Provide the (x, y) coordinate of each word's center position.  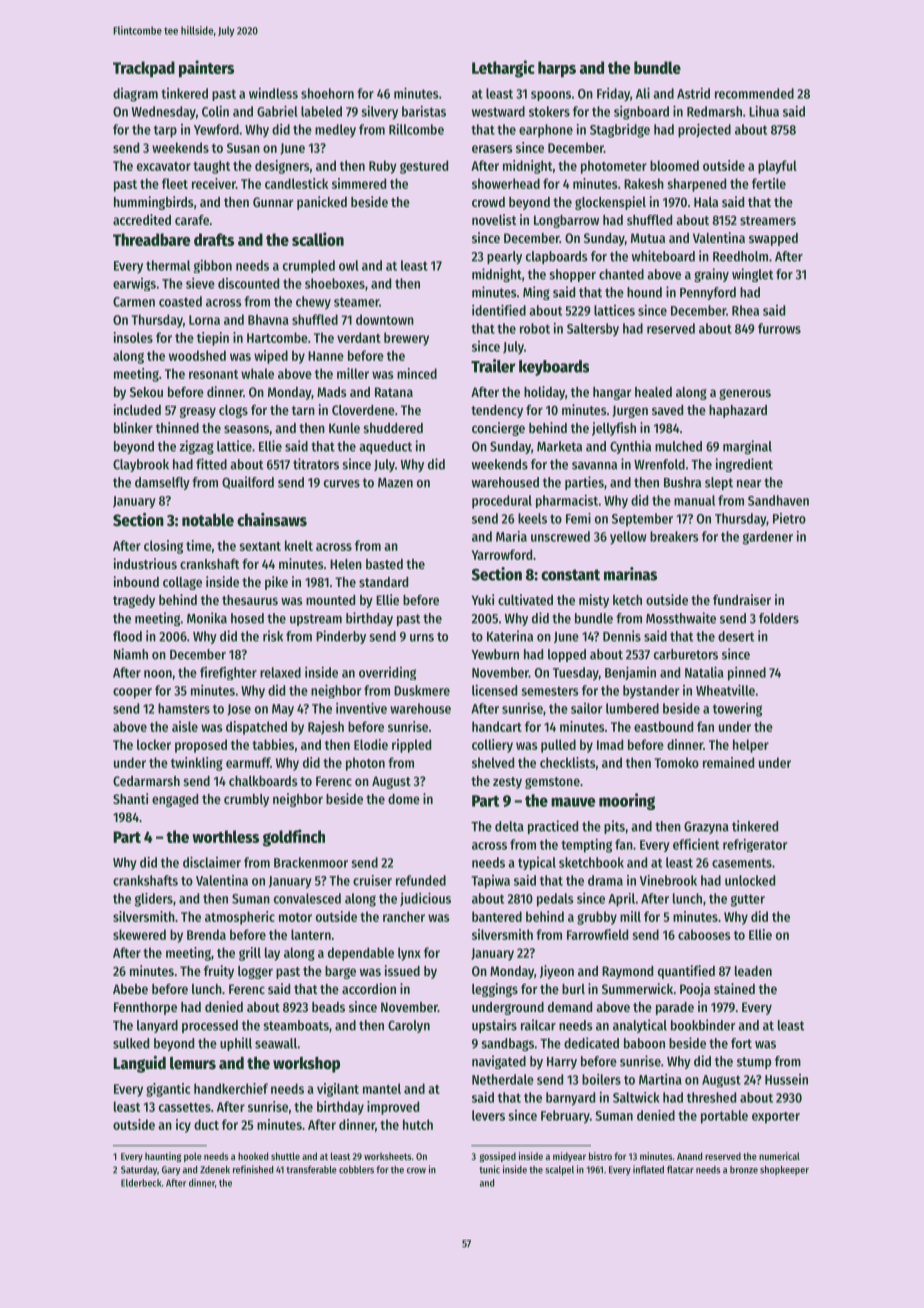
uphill (236, 1044)
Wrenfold (659, 464)
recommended (754, 93)
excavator (164, 166)
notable (208, 520)
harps (557, 69)
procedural (502, 502)
